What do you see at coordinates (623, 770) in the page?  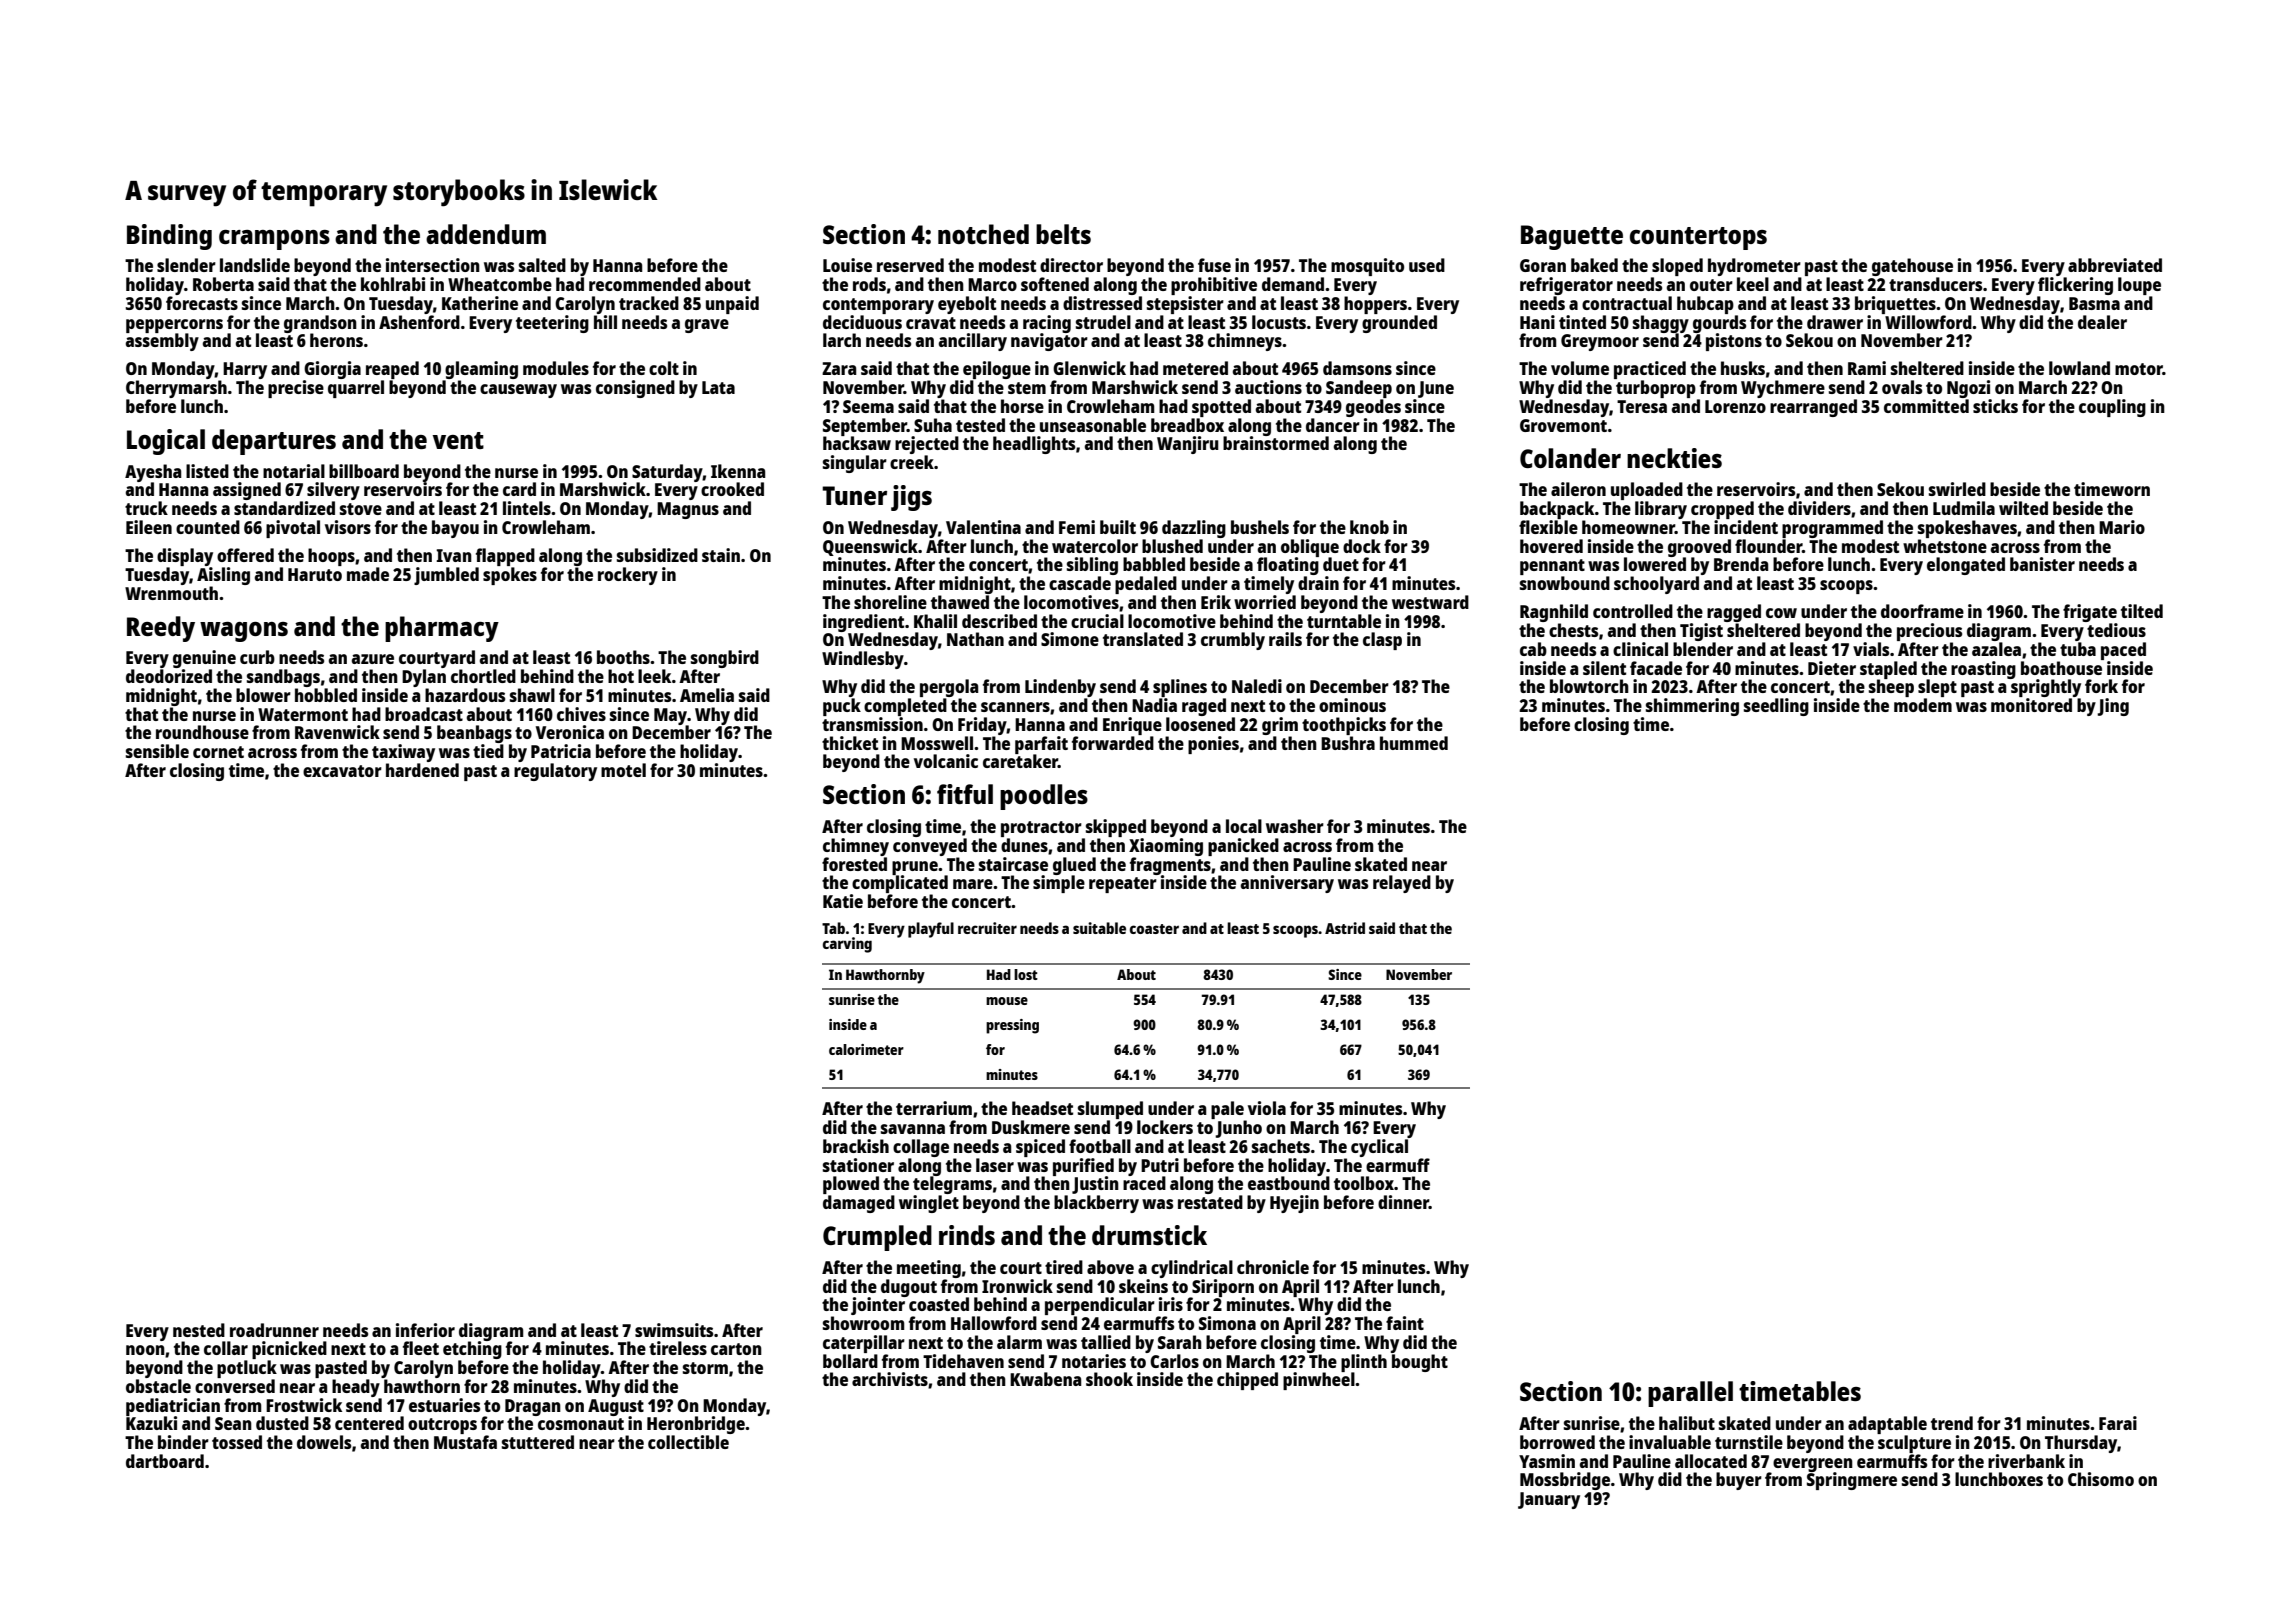 I see `motel` at bounding box center [623, 770].
